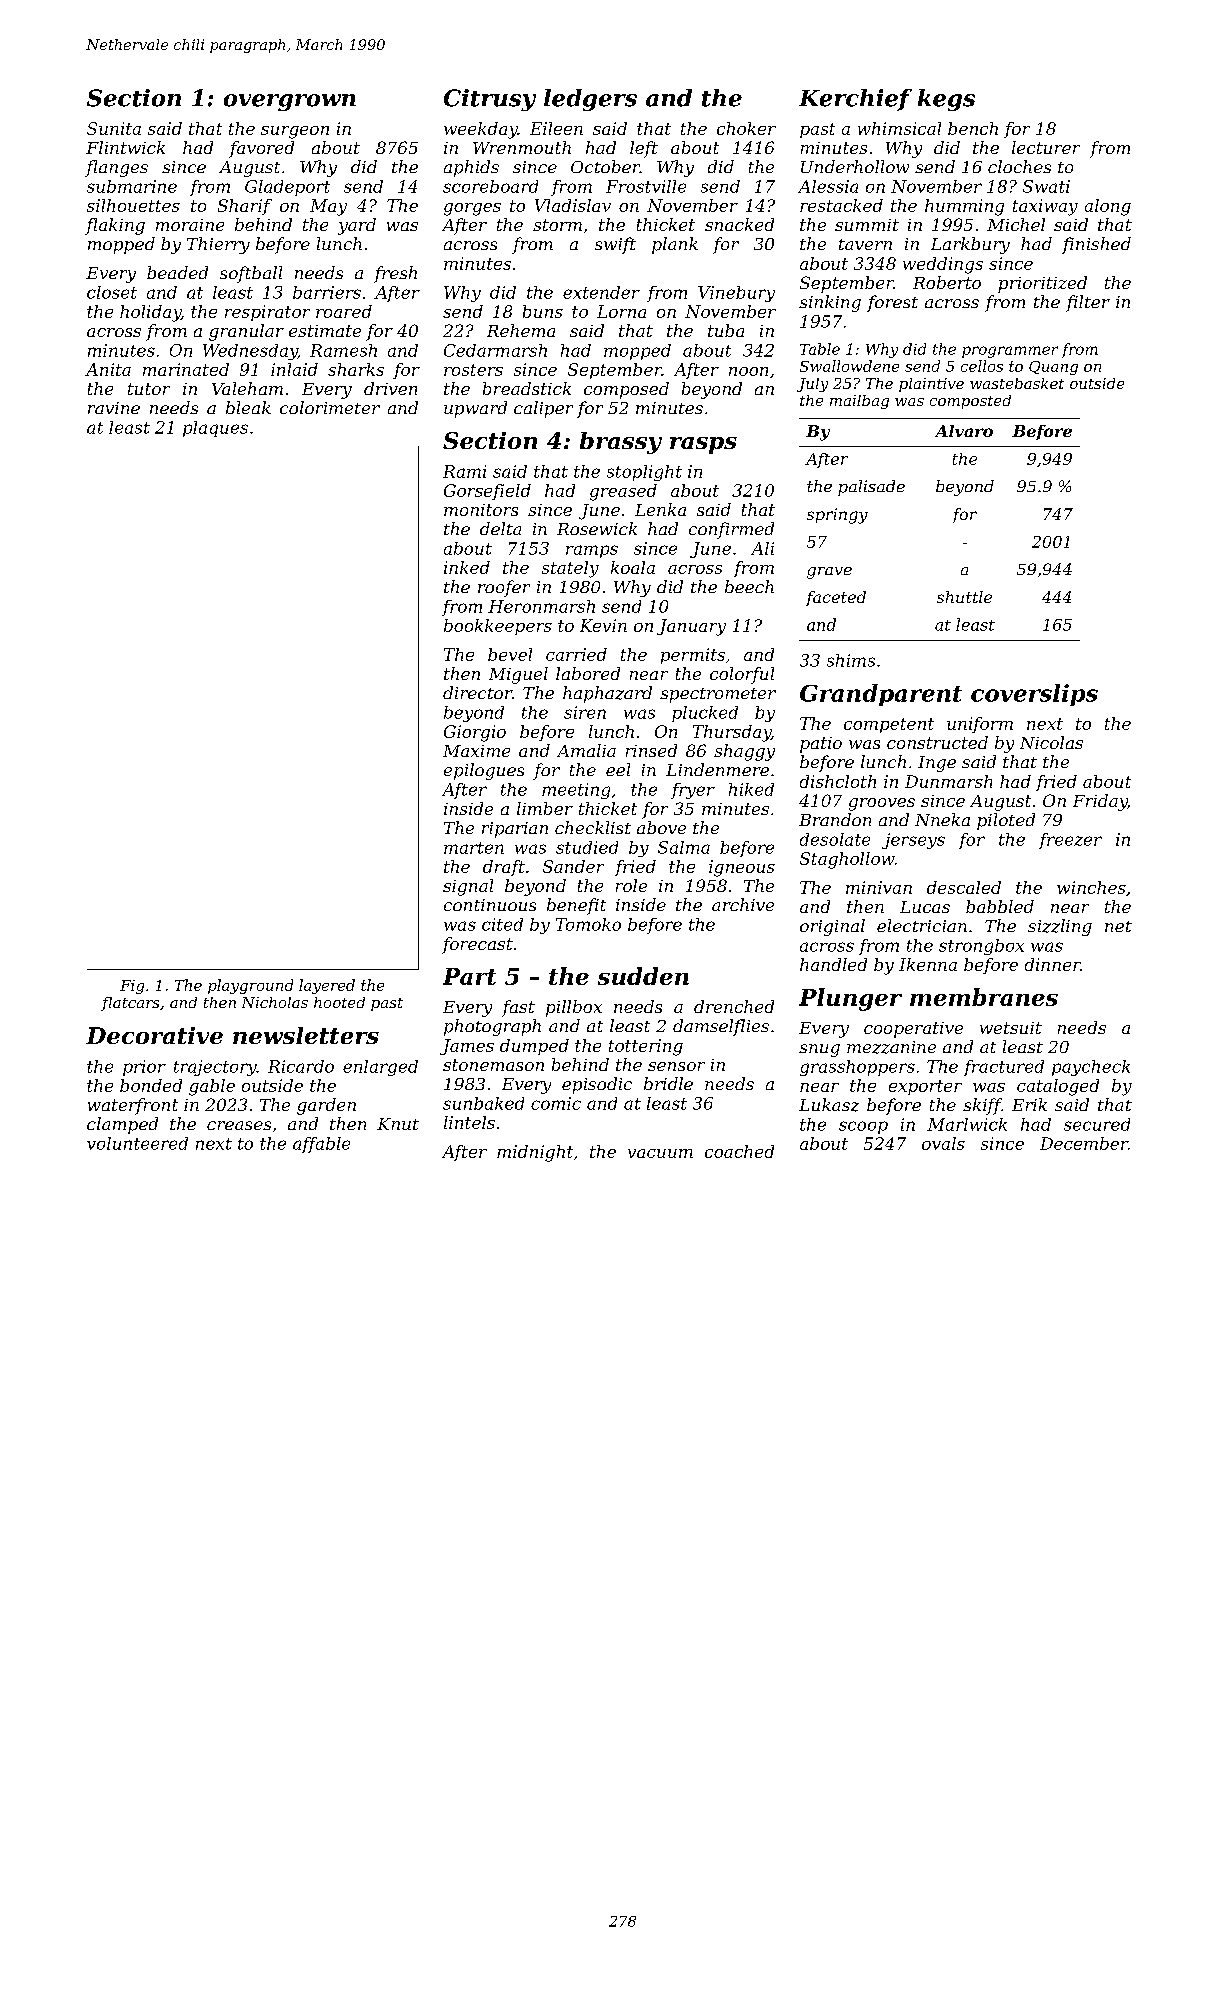  Describe the element at coordinates (744, 752) in the image. I see `shaggy` at that location.
